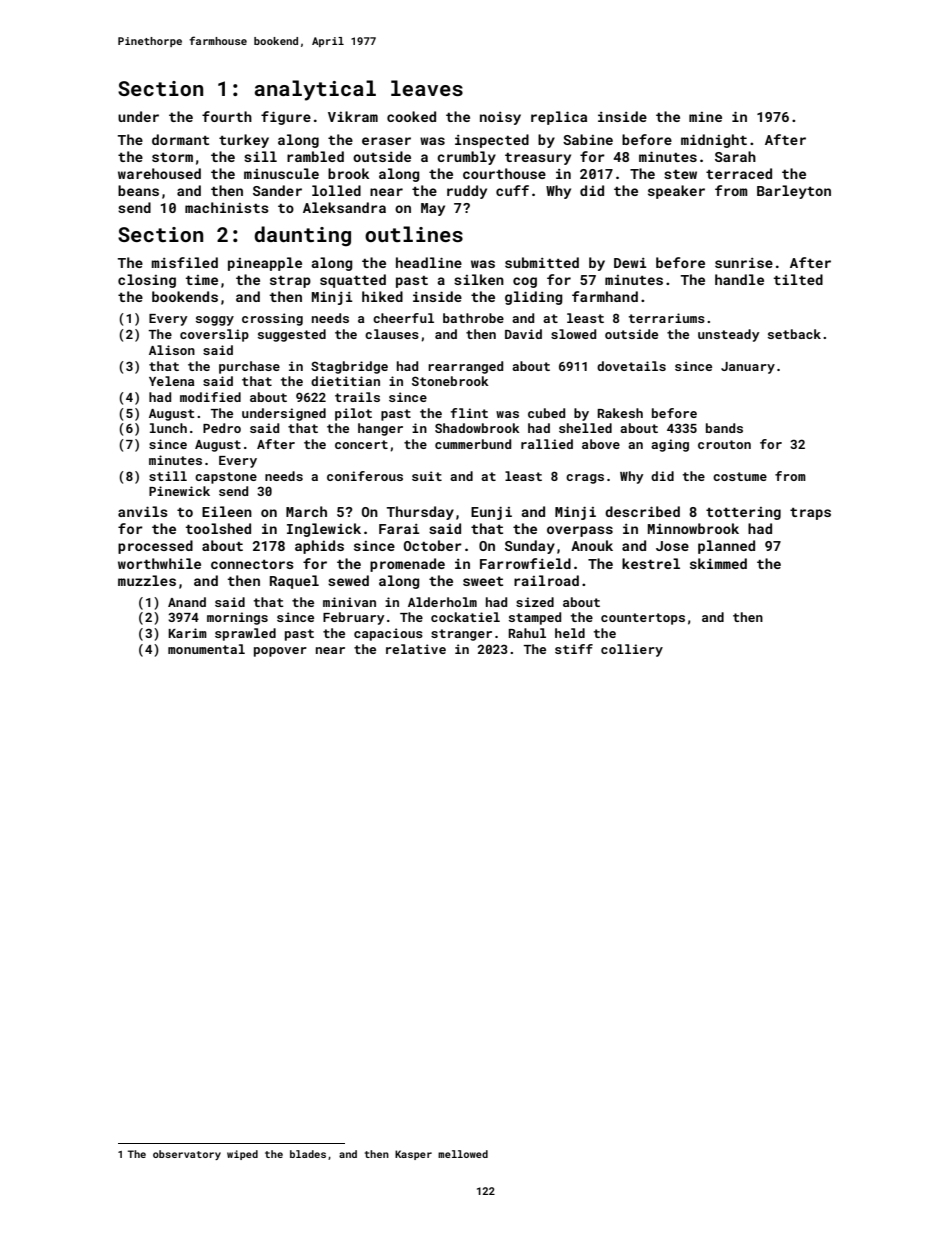 This screenshot has width=952, height=1233. I want to click on mine, so click(705, 117).
